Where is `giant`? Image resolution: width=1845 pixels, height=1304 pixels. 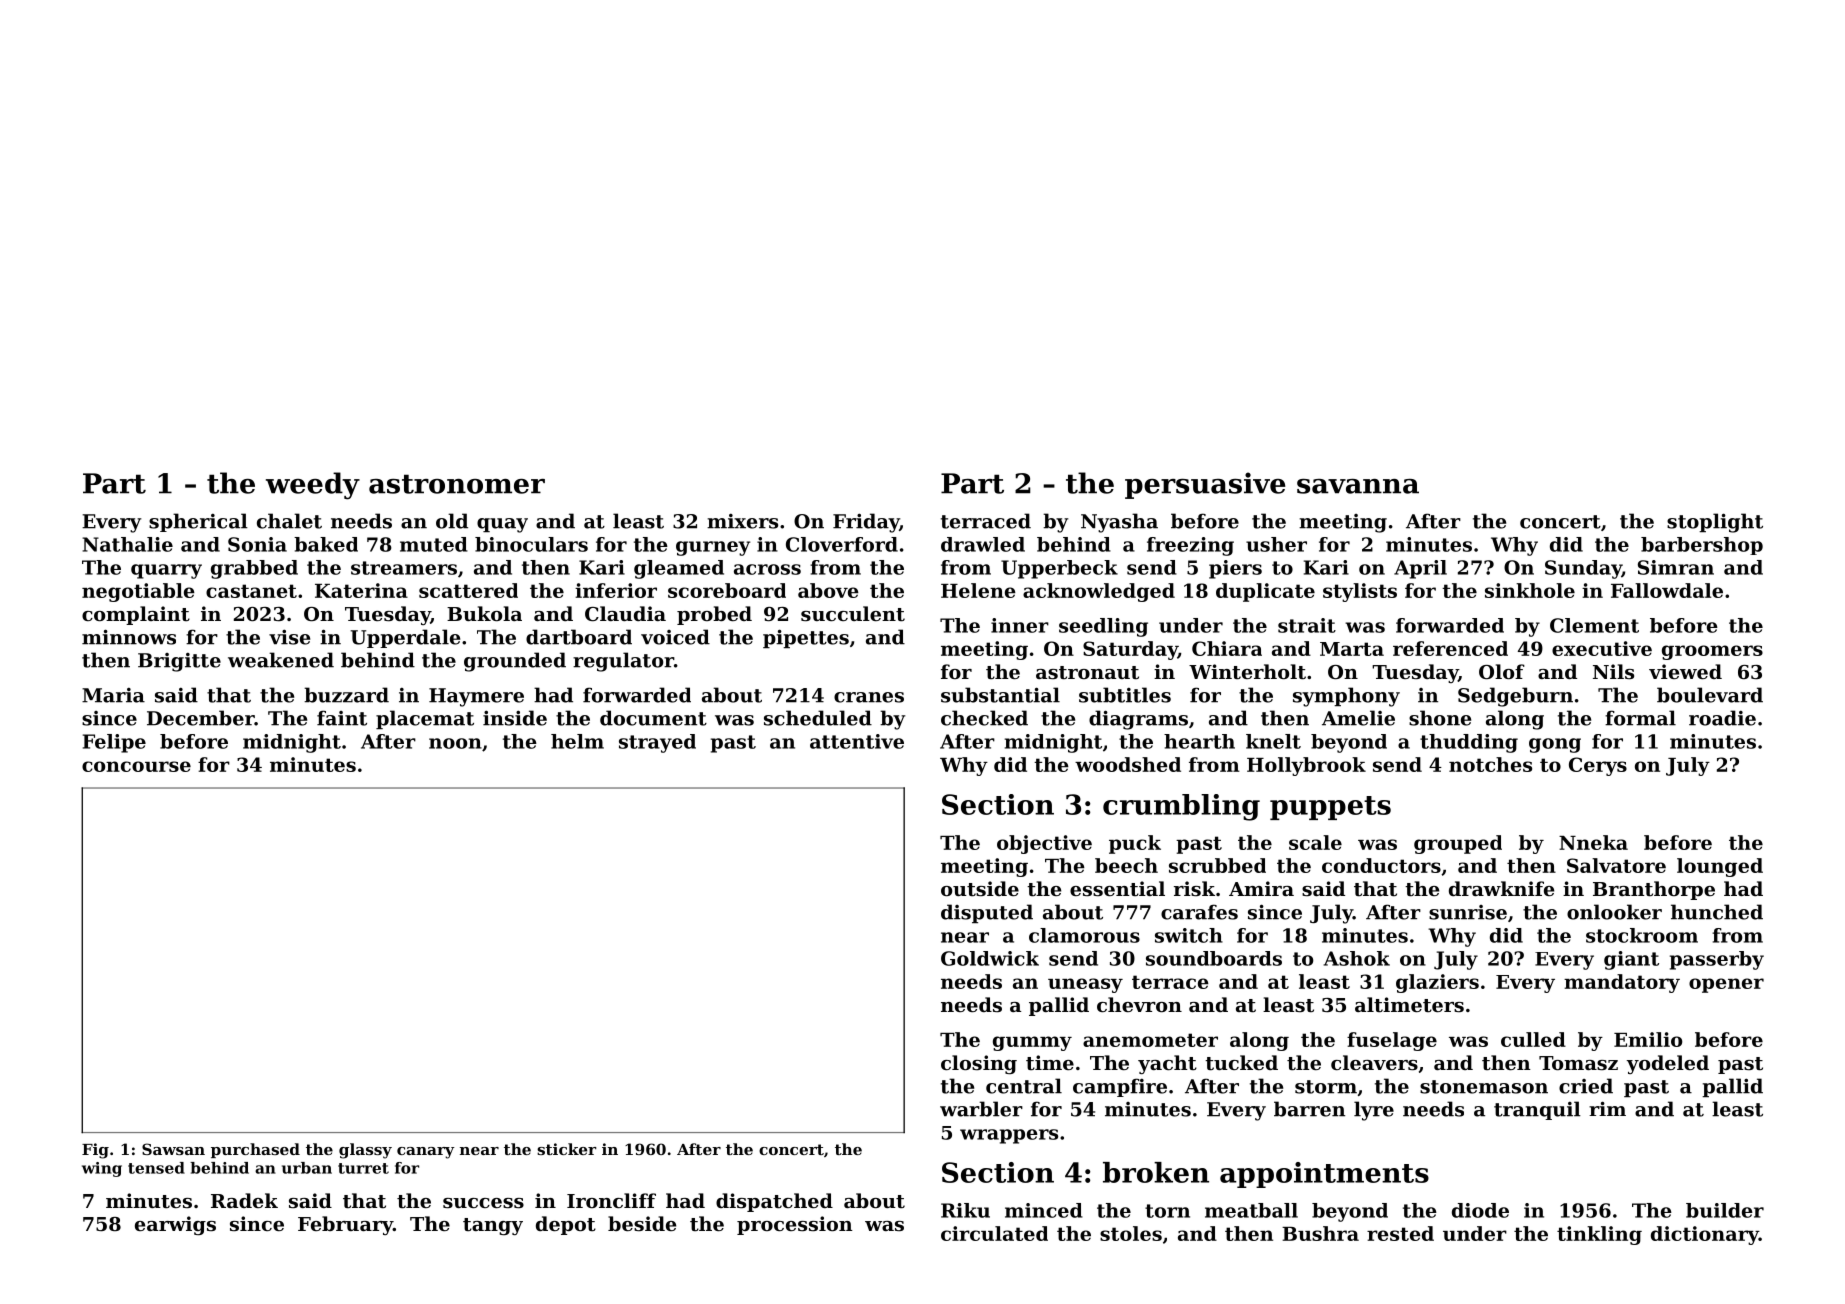 giant is located at coordinates (1631, 960).
